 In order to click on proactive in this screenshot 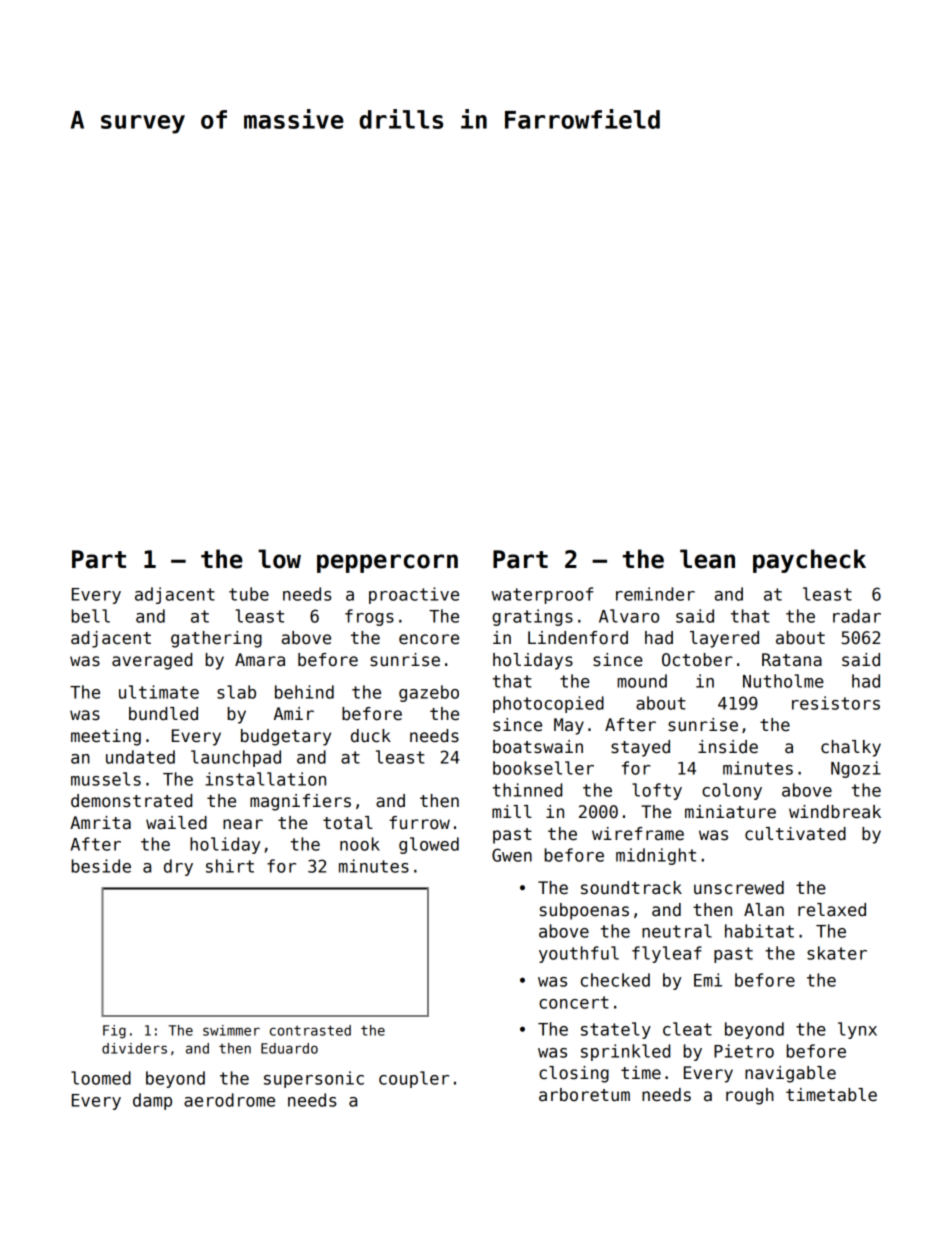, I will do `click(414, 595)`.
